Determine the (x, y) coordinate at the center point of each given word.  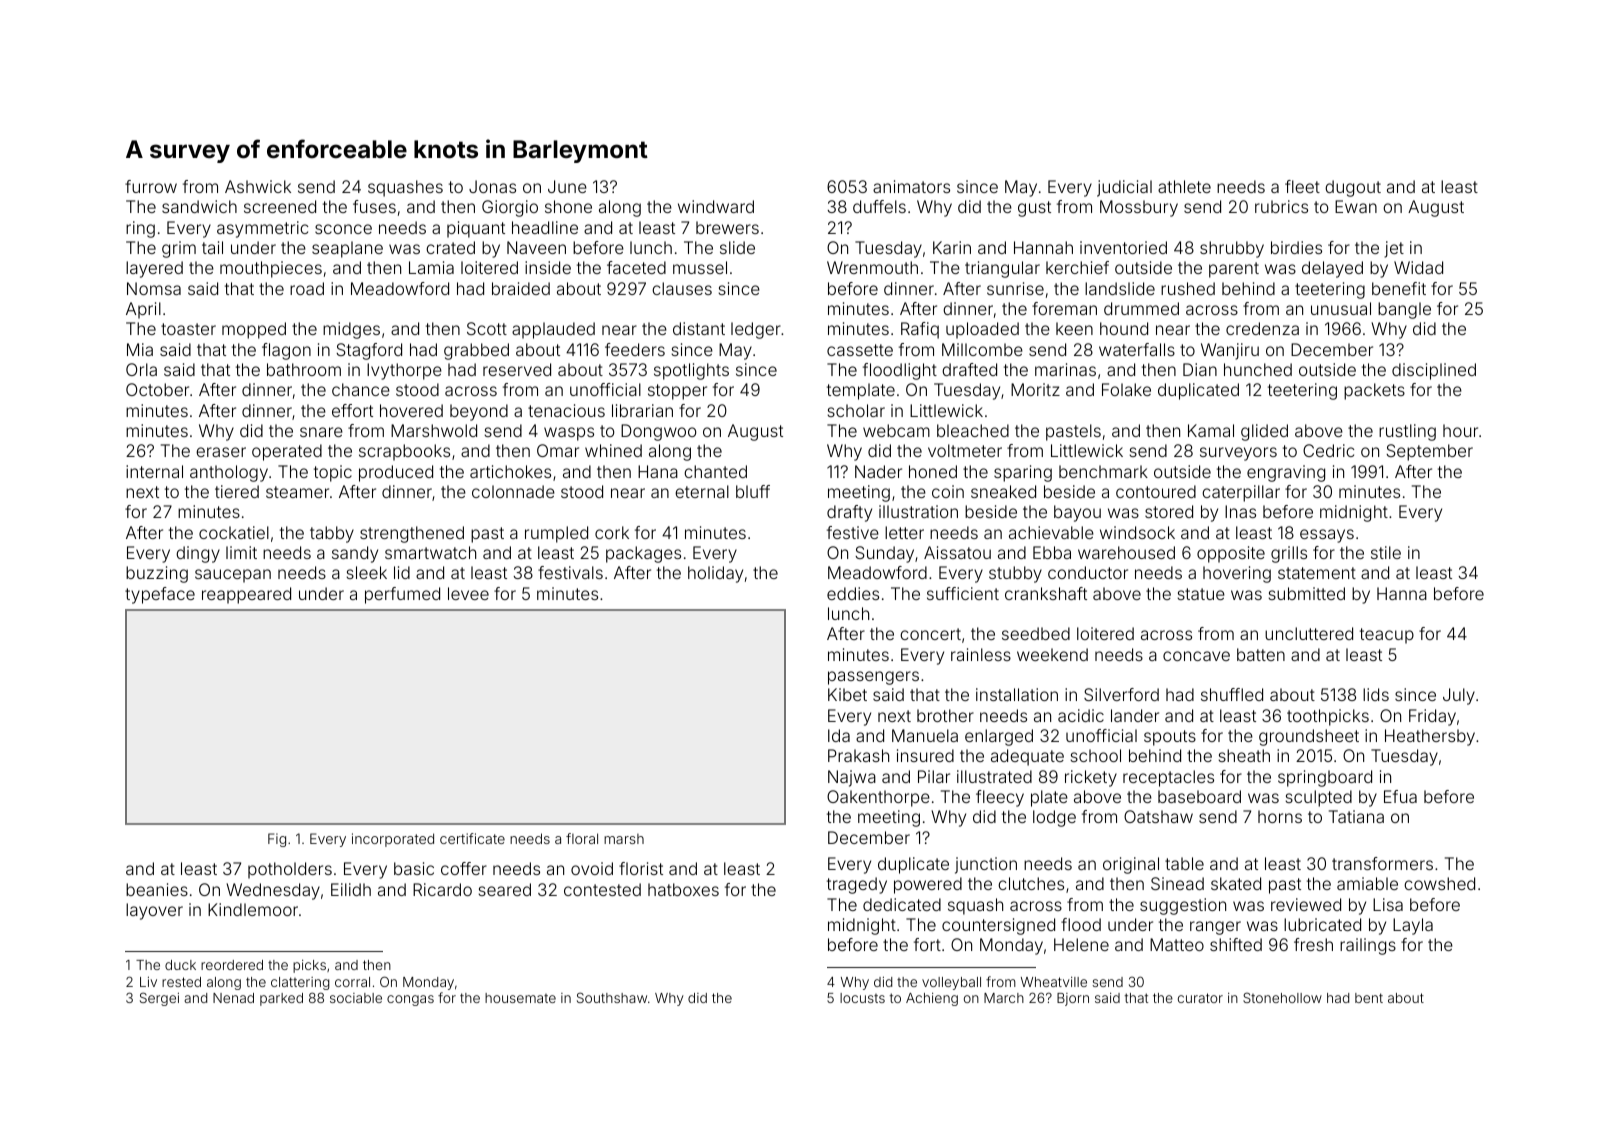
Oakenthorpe (878, 798)
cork (612, 532)
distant (699, 328)
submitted (1306, 593)
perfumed (402, 595)
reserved (517, 369)
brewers (727, 227)
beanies (157, 889)
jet (1394, 249)
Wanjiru (1230, 351)
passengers (873, 678)
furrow (151, 186)
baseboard (1199, 796)
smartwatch (430, 552)
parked (281, 999)
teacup (1387, 636)
